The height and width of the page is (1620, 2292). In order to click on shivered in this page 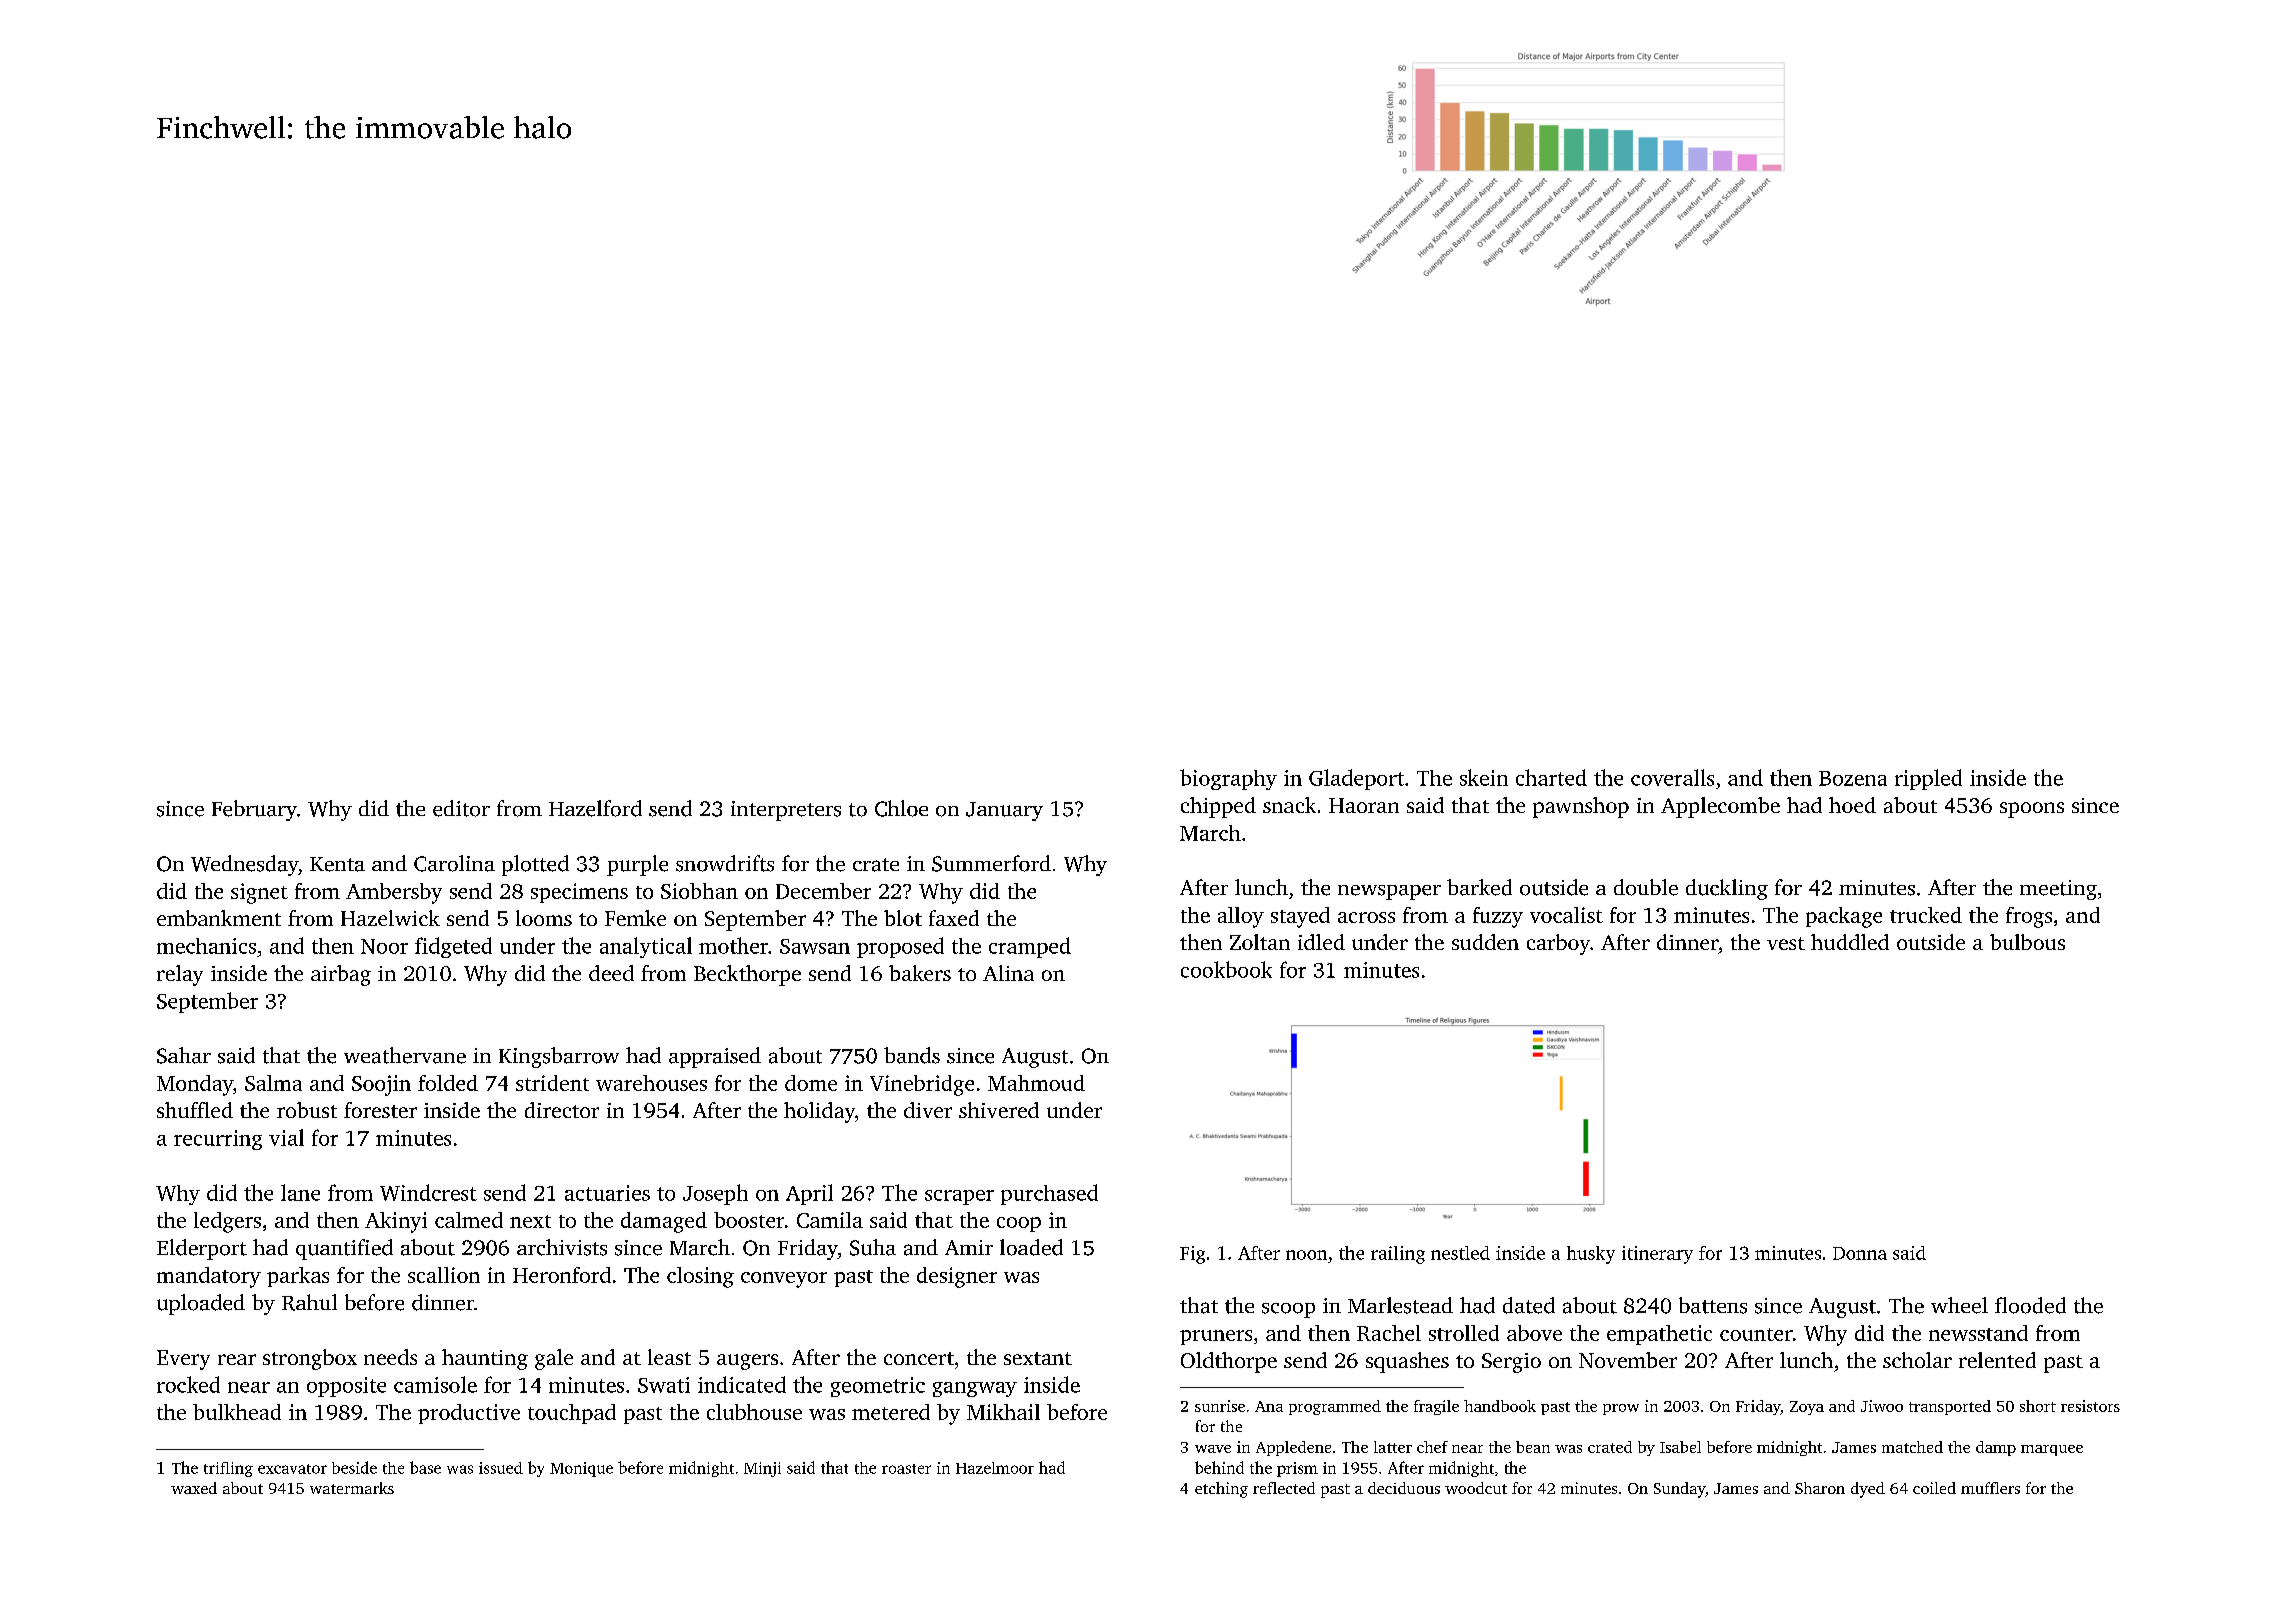, I will do `click(999, 1110)`.
